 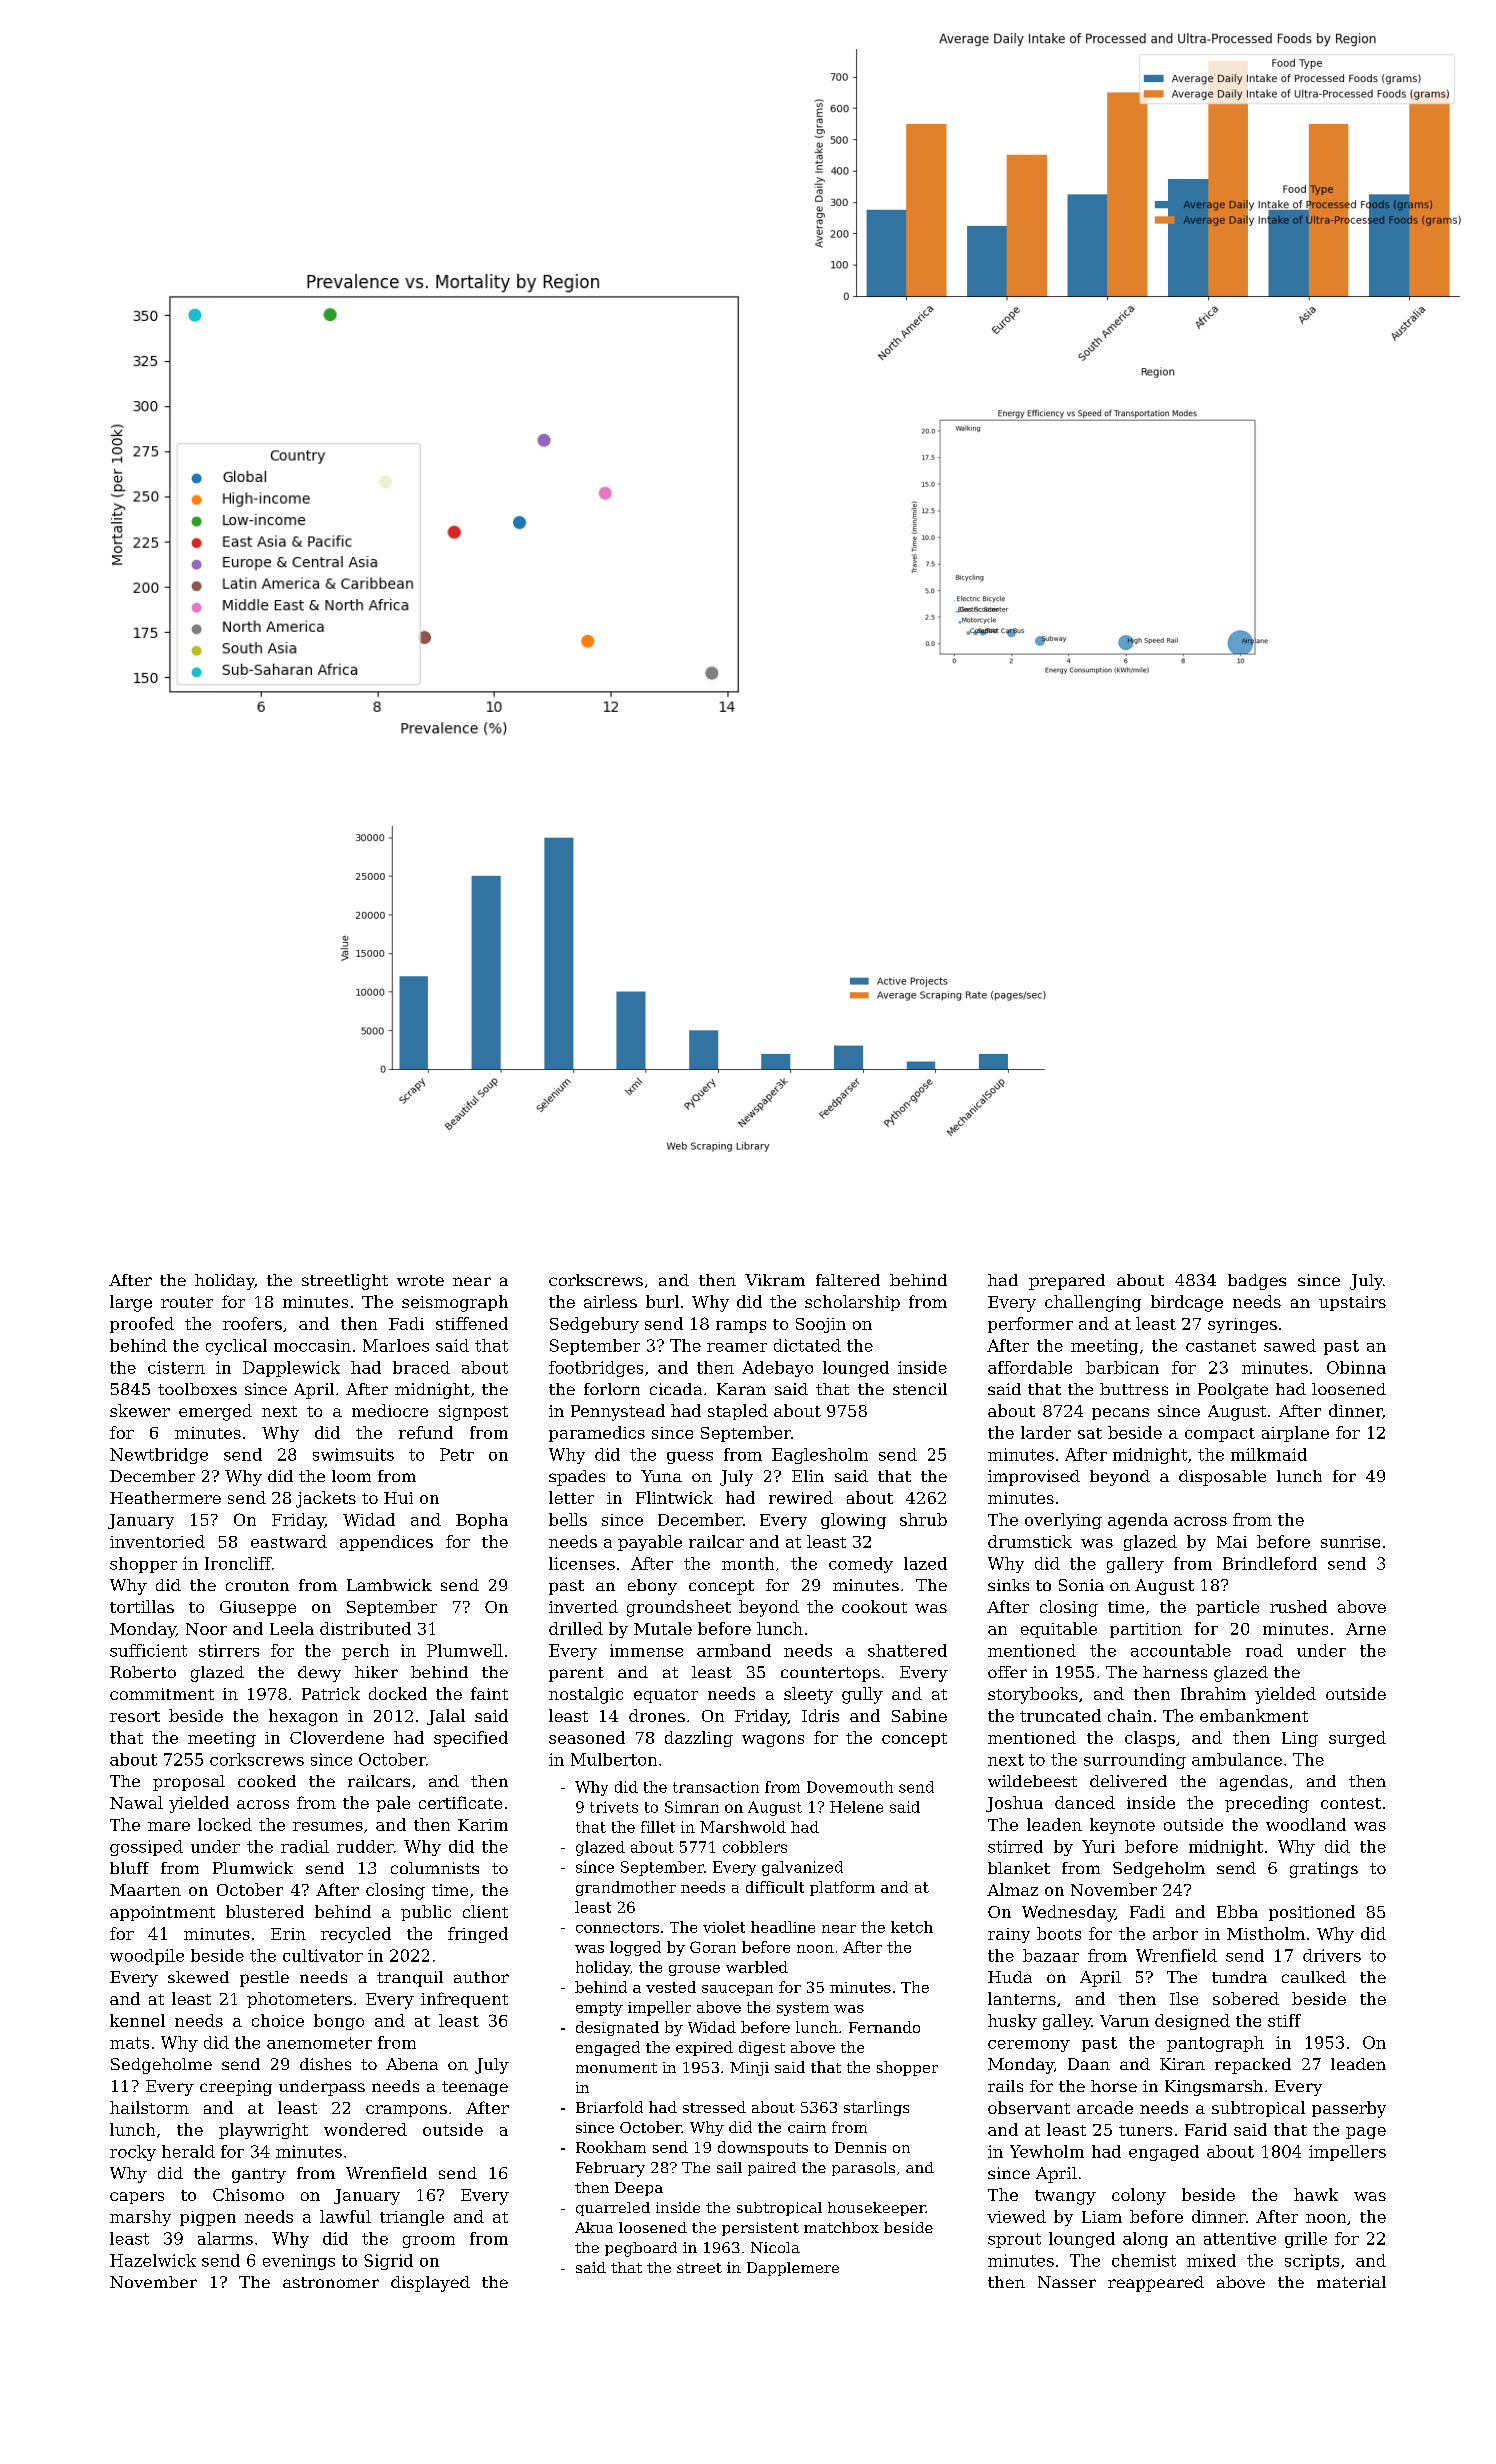 What do you see at coordinates (775, 1280) in the screenshot?
I see `Vikram` at bounding box center [775, 1280].
